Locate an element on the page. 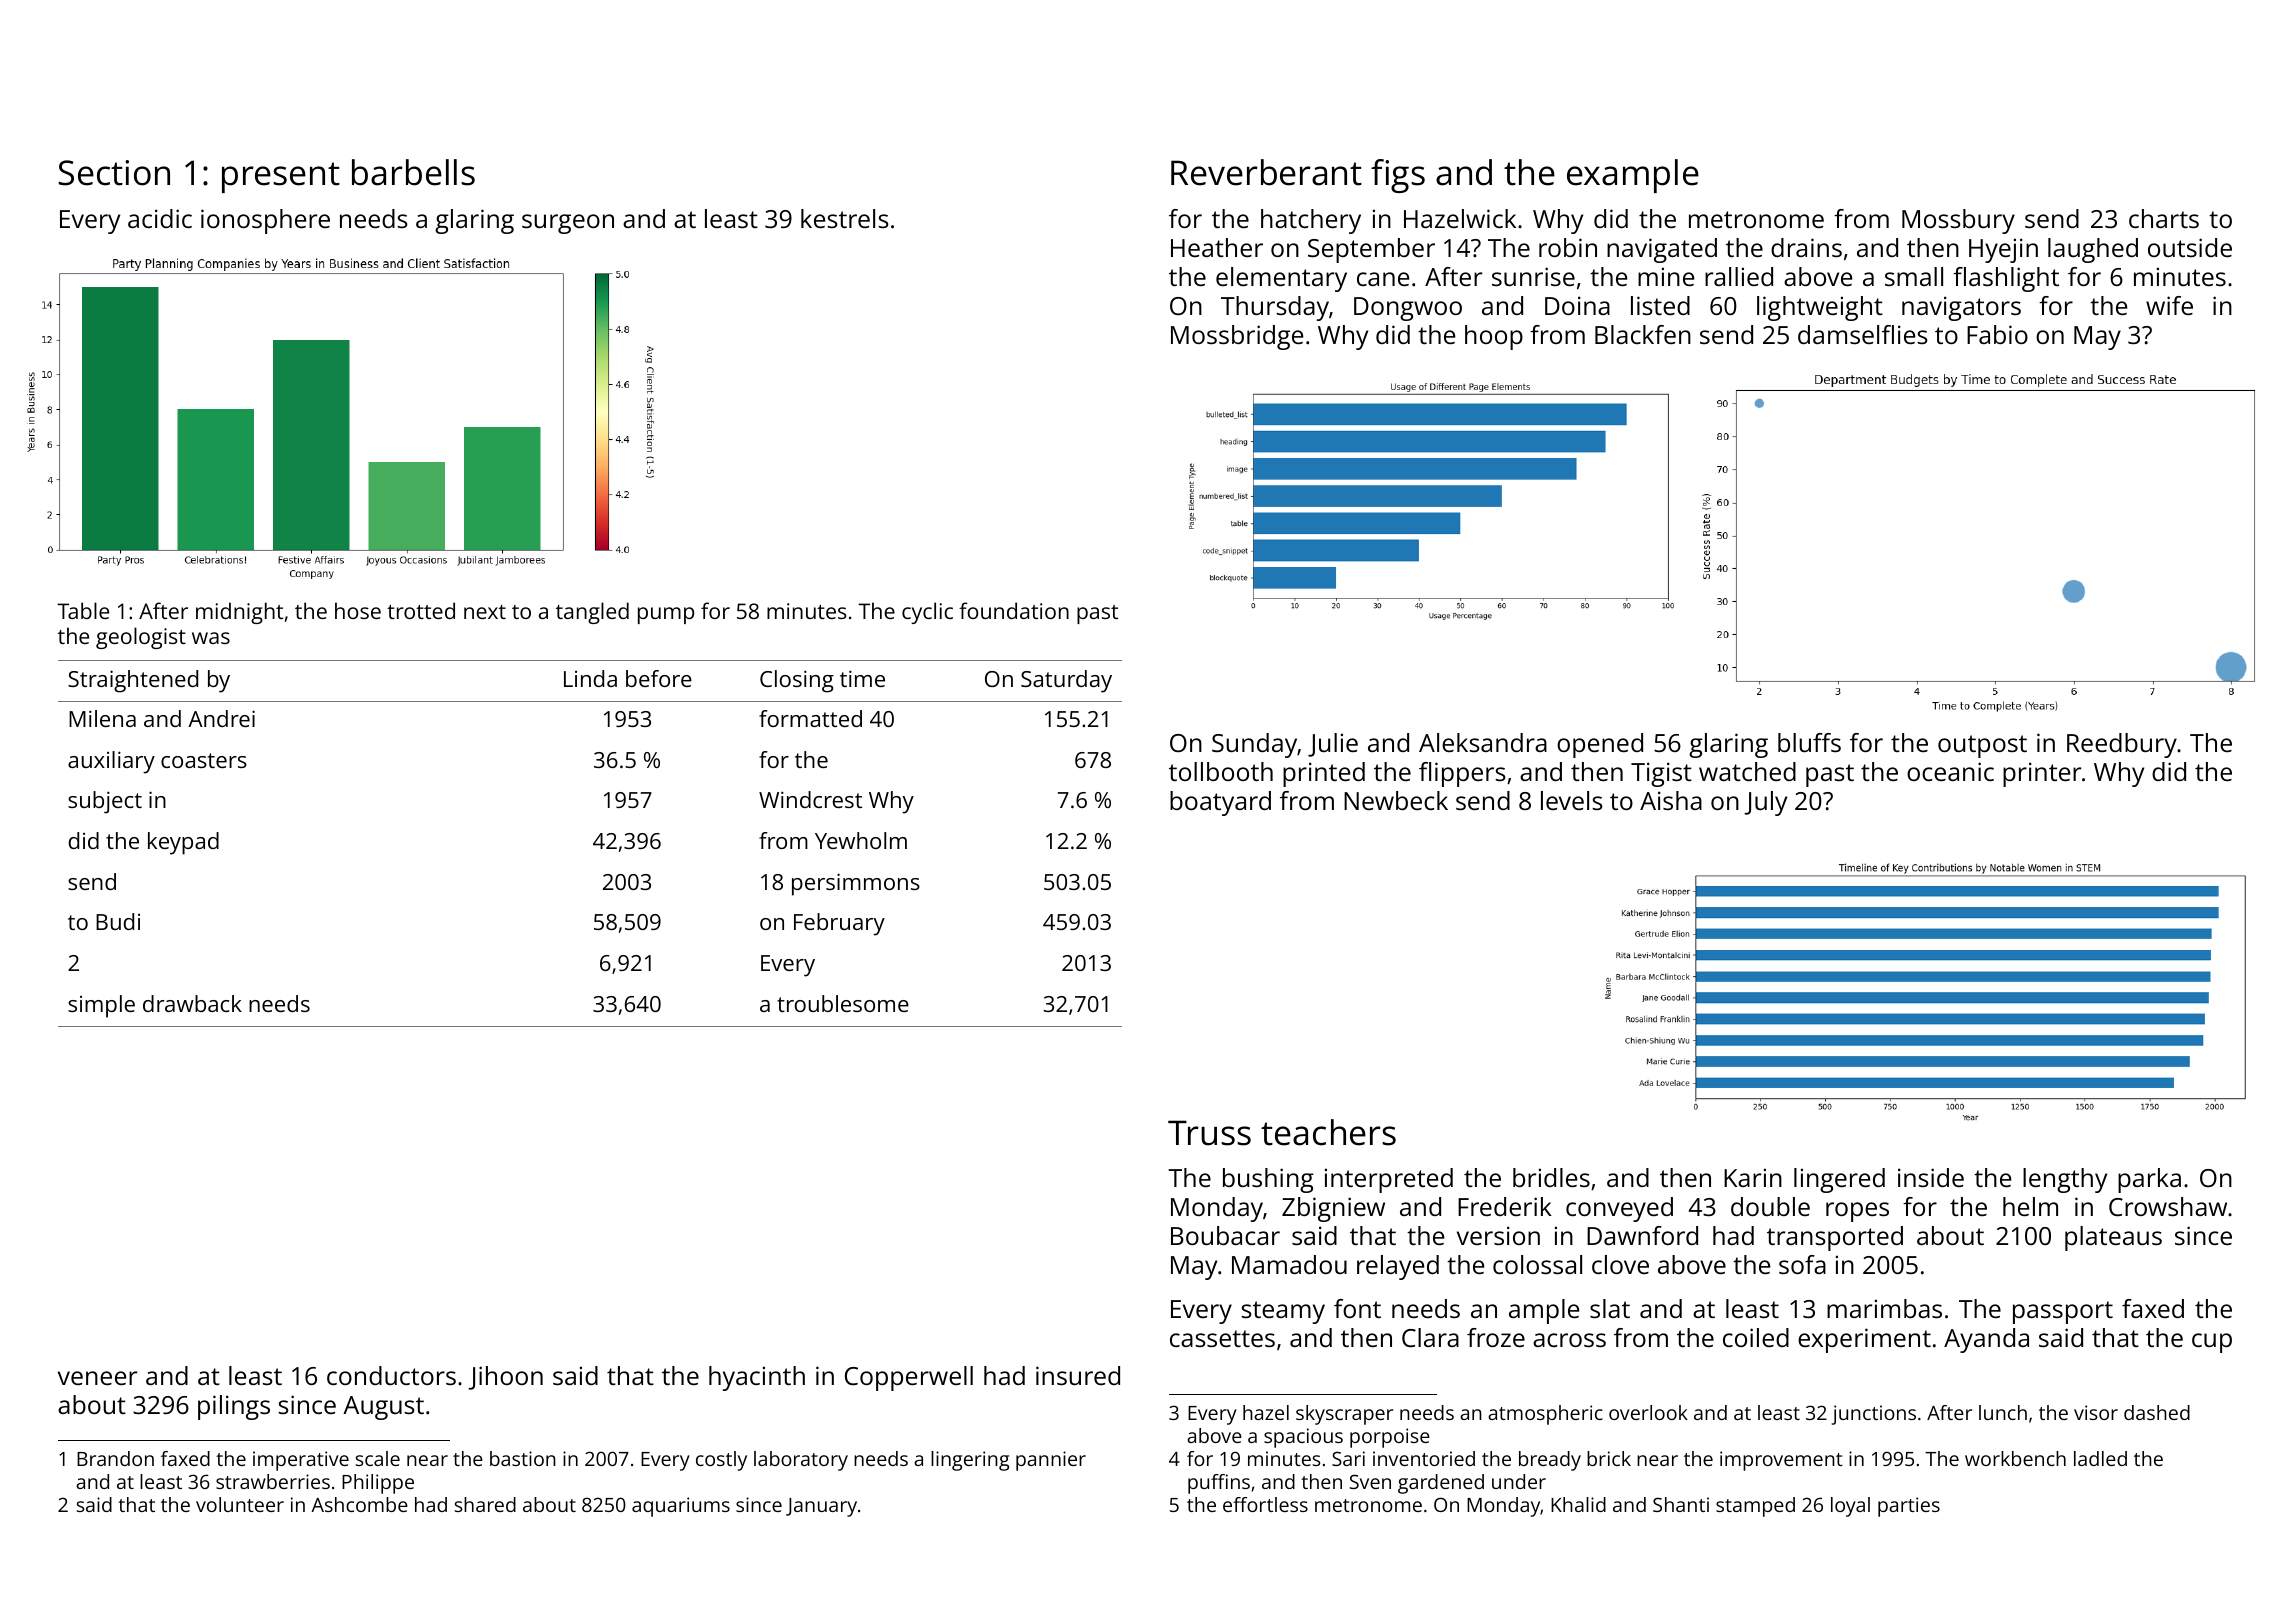 The height and width of the page is (1620, 2291). next is located at coordinates (485, 612).
